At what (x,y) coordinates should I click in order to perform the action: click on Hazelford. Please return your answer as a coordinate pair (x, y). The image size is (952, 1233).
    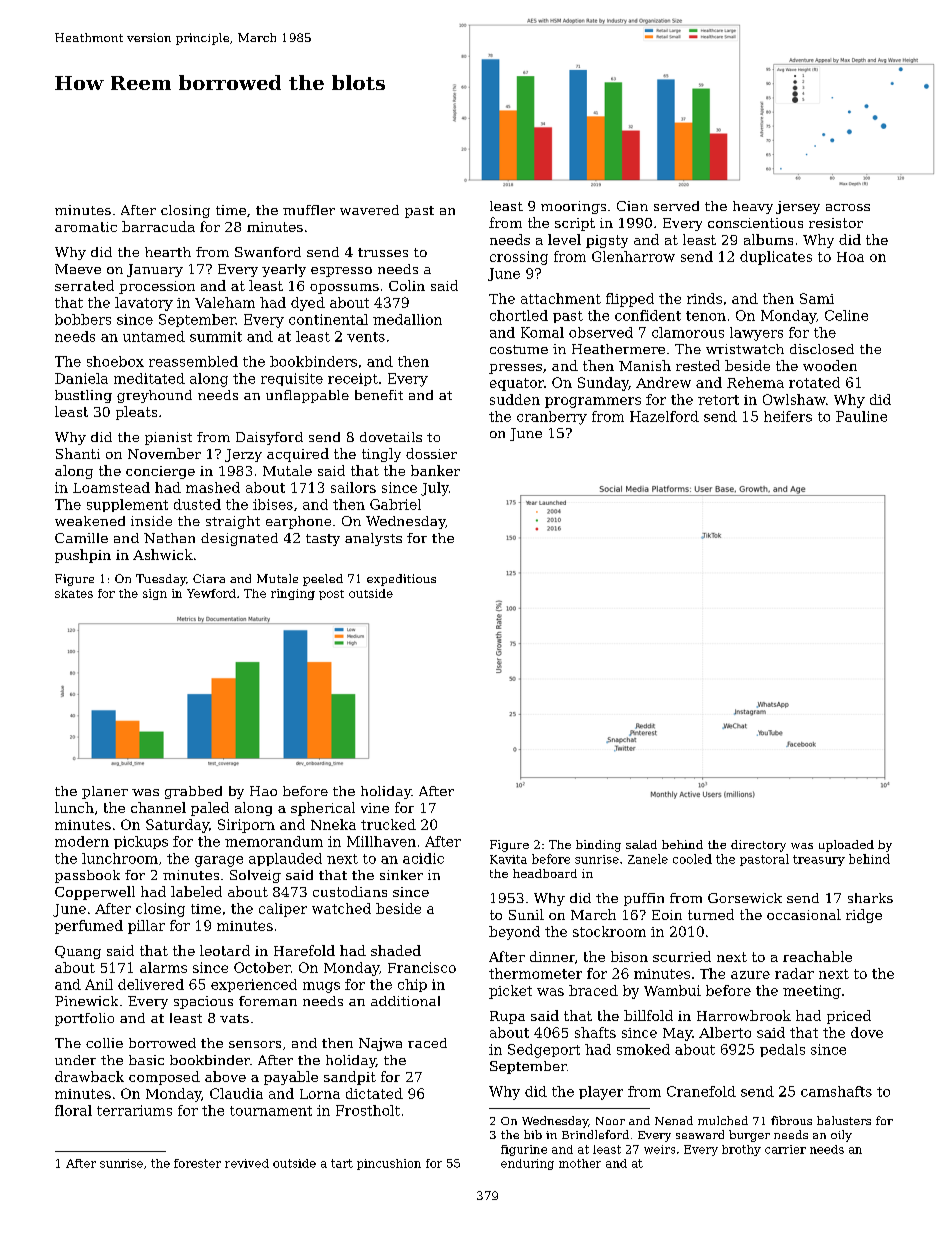
    Looking at the image, I should click on (664, 416).
